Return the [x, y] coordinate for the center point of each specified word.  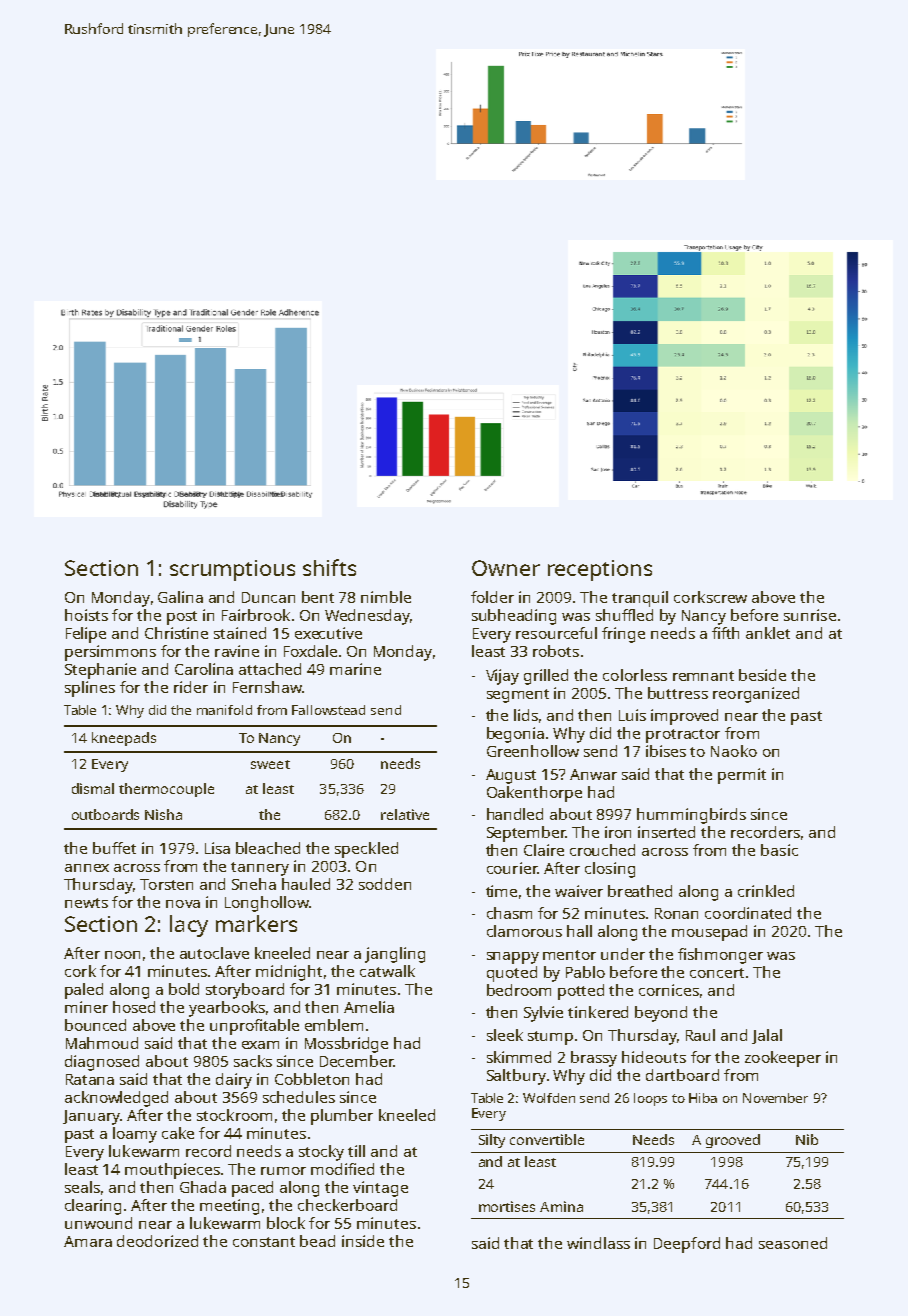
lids [526, 715]
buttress [678, 693]
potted [581, 992]
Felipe [86, 635]
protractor [683, 736]
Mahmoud [102, 1043]
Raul [700, 1035]
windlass [598, 1243]
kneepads [124, 739]
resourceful [556, 633]
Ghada [203, 1187]
